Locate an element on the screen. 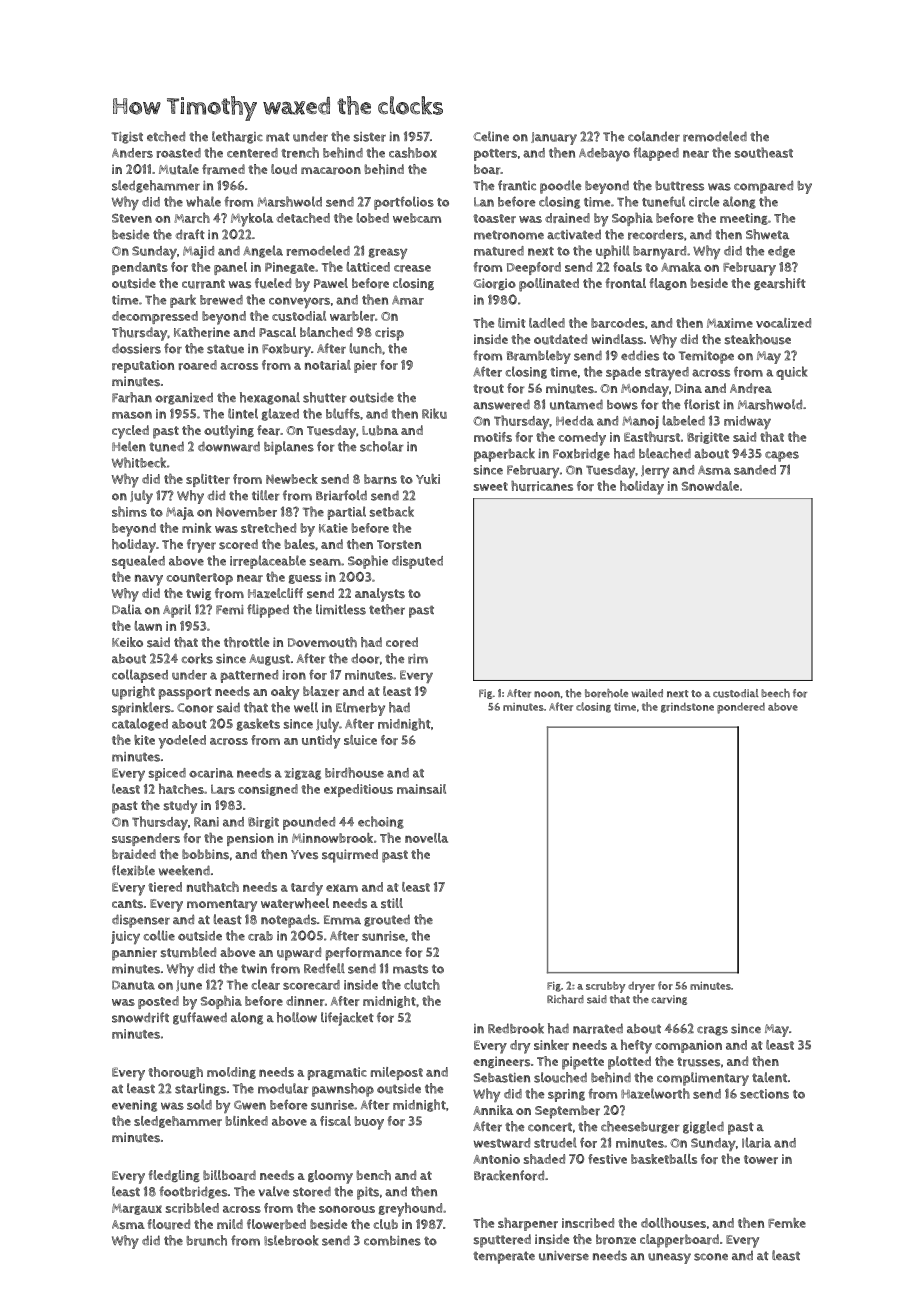  mainsail is located at coordinates (421, 789).
